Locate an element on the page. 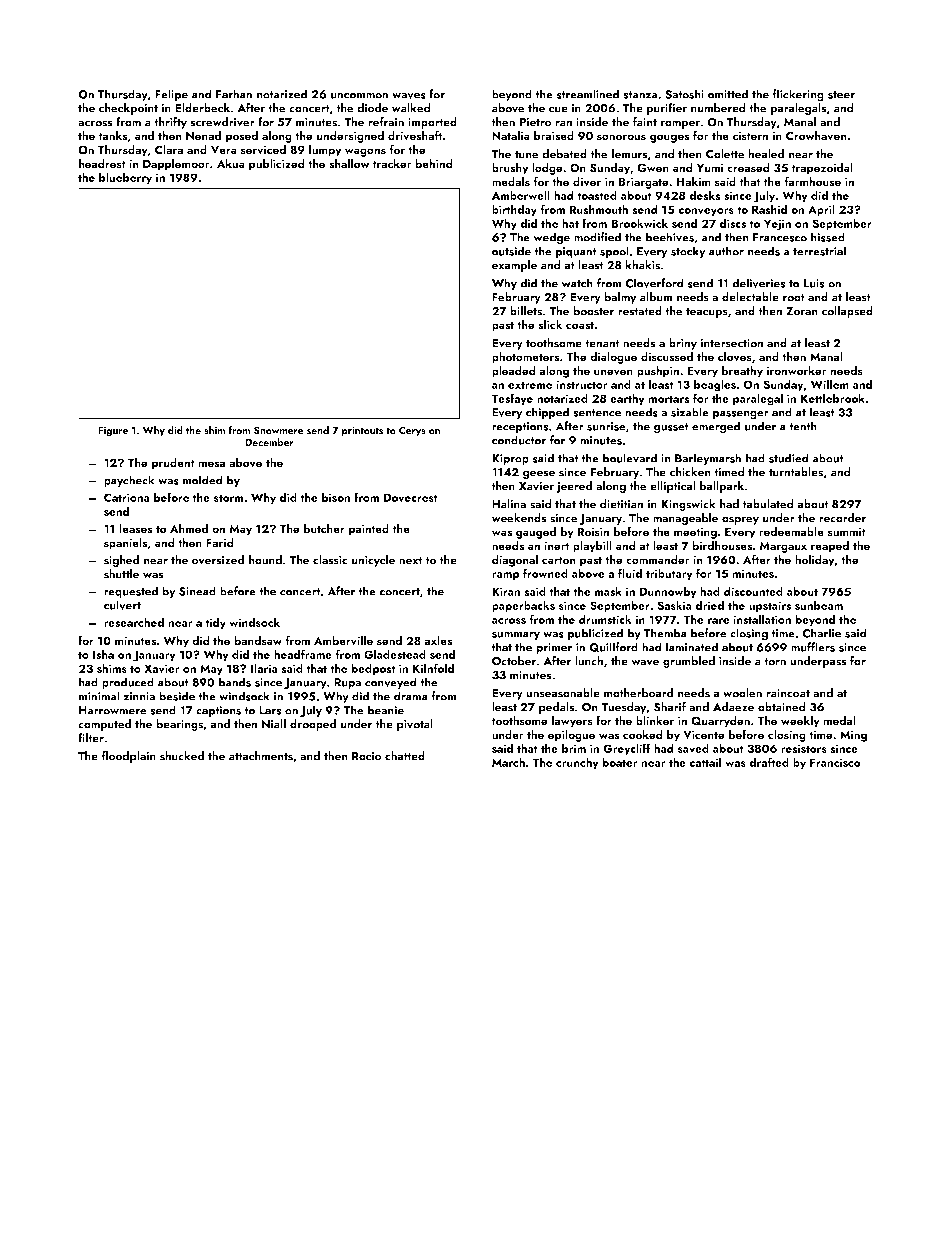  Nenad is located at coordinates (203, 135).
